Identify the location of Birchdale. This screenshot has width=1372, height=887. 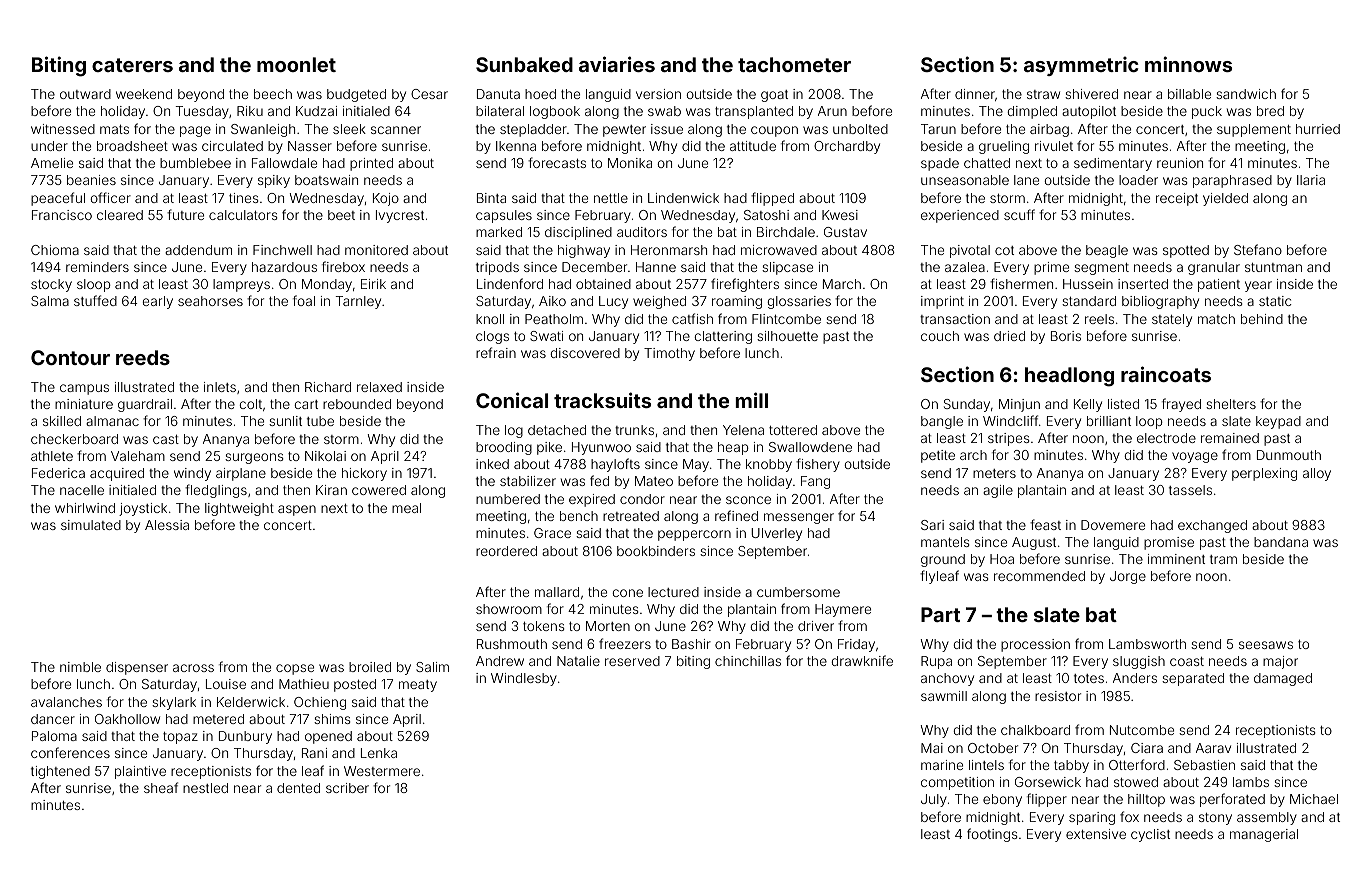
(786, 232).
